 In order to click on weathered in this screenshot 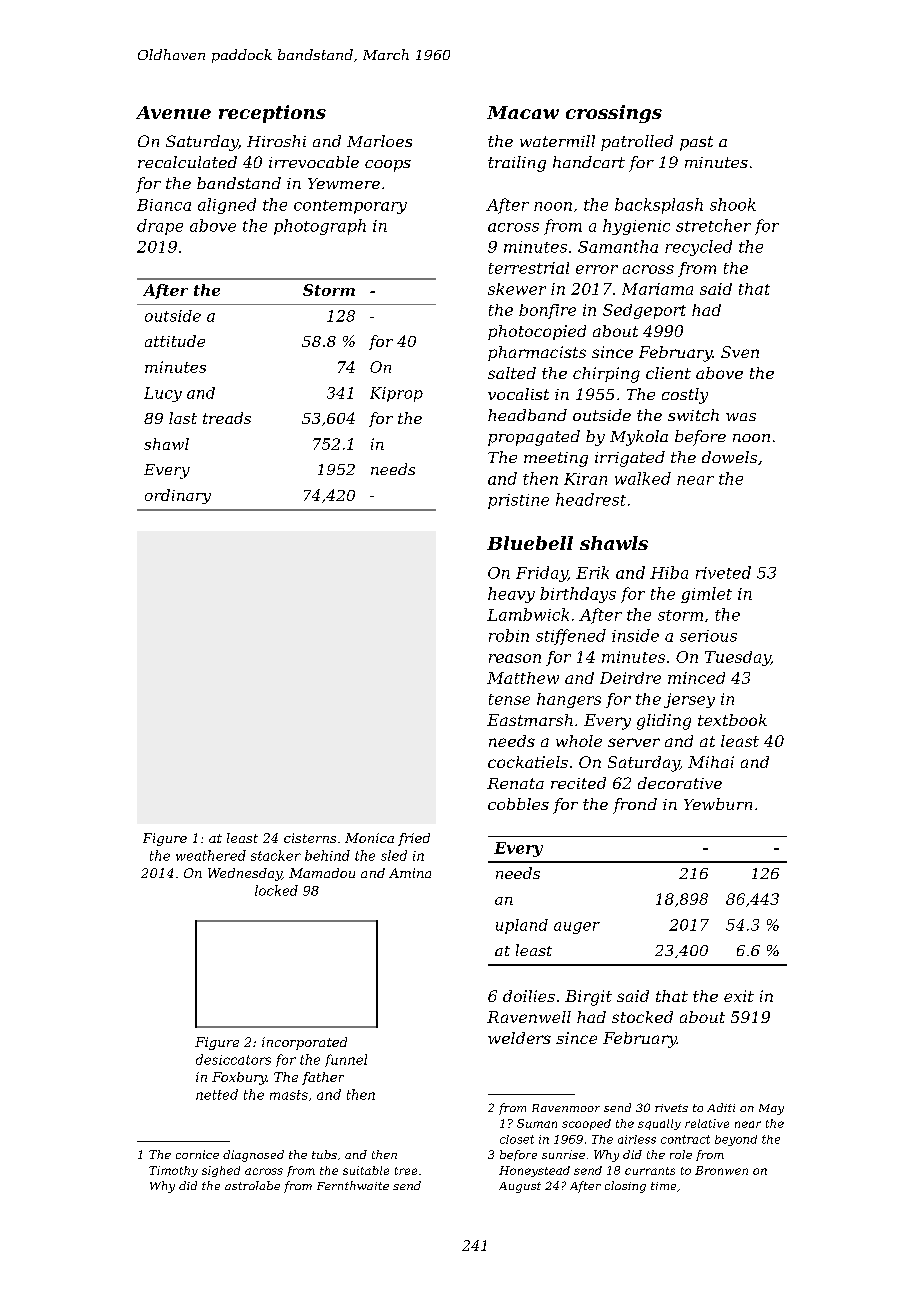, I will do `click(211, 855)`.
